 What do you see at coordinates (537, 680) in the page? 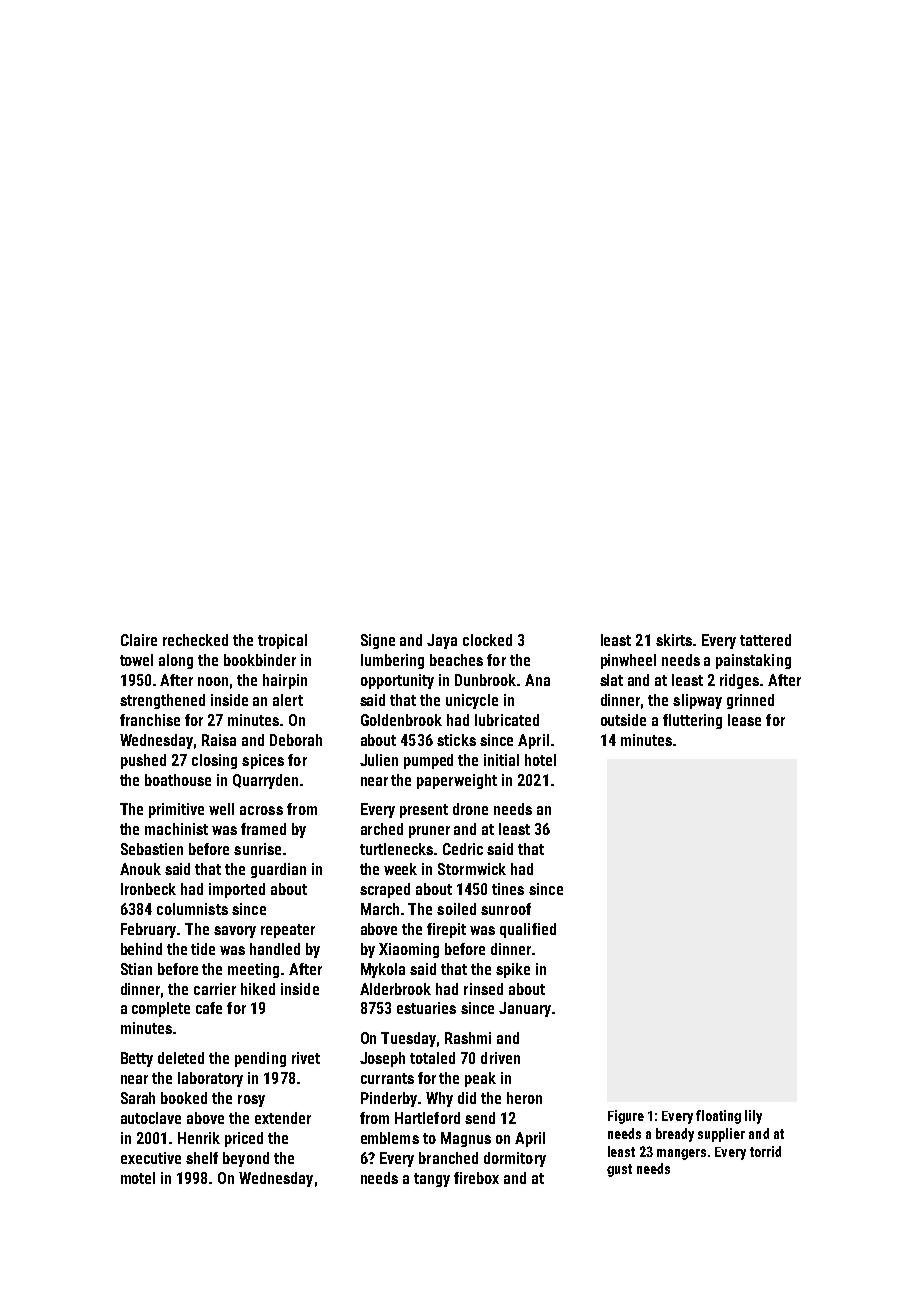
I see `Ana` at bounding box center [537, 680].
